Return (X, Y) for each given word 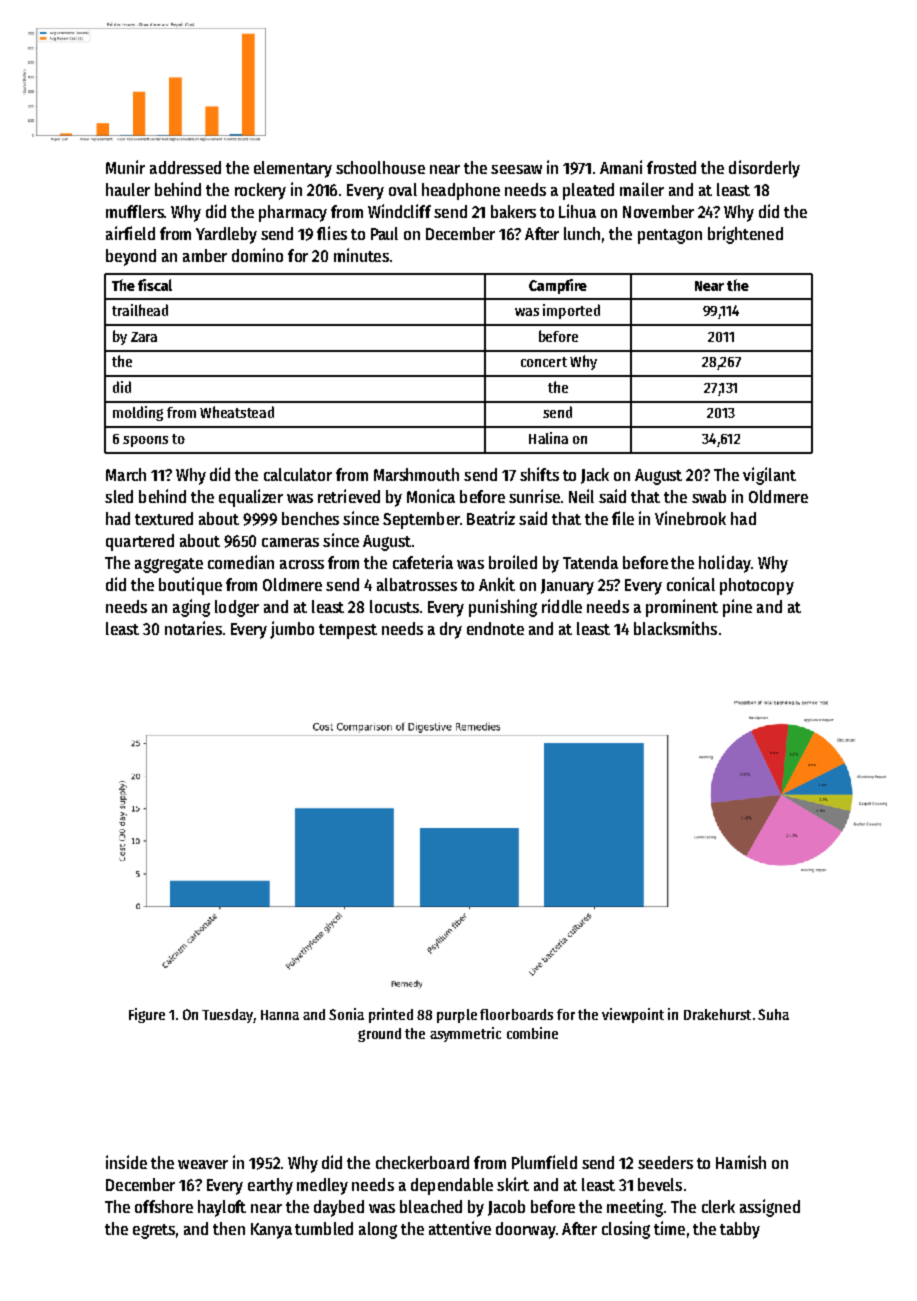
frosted (671, 167)
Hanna (280, 1015)
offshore (164, 1206)
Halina (548, 438)
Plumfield (544, 1162)
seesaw (516, 169)
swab (709, 496)
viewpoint (633, 1015)
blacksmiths (675, 628)
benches (310, 518)
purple (457, 1016)
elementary (293, 169)
